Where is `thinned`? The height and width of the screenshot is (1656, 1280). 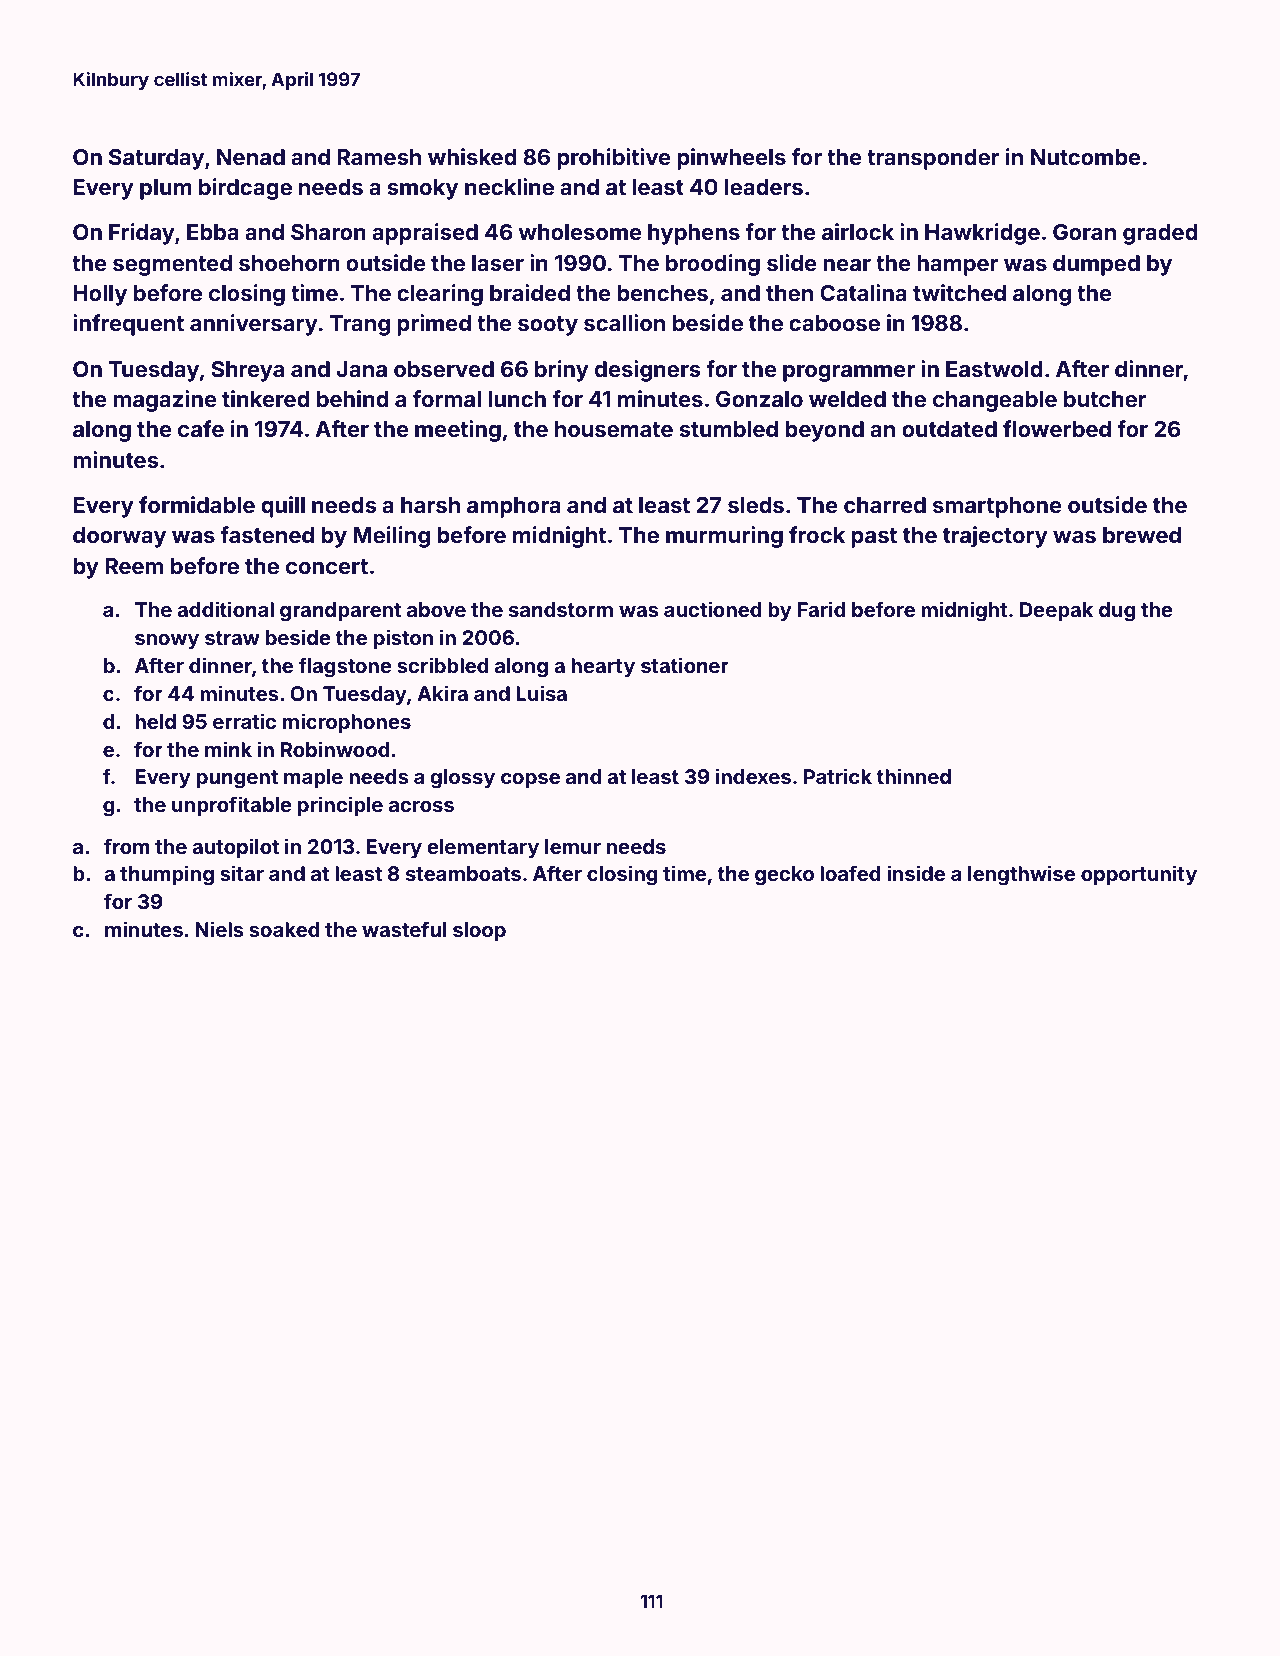
thinned is located at coordinates (914, 776).
